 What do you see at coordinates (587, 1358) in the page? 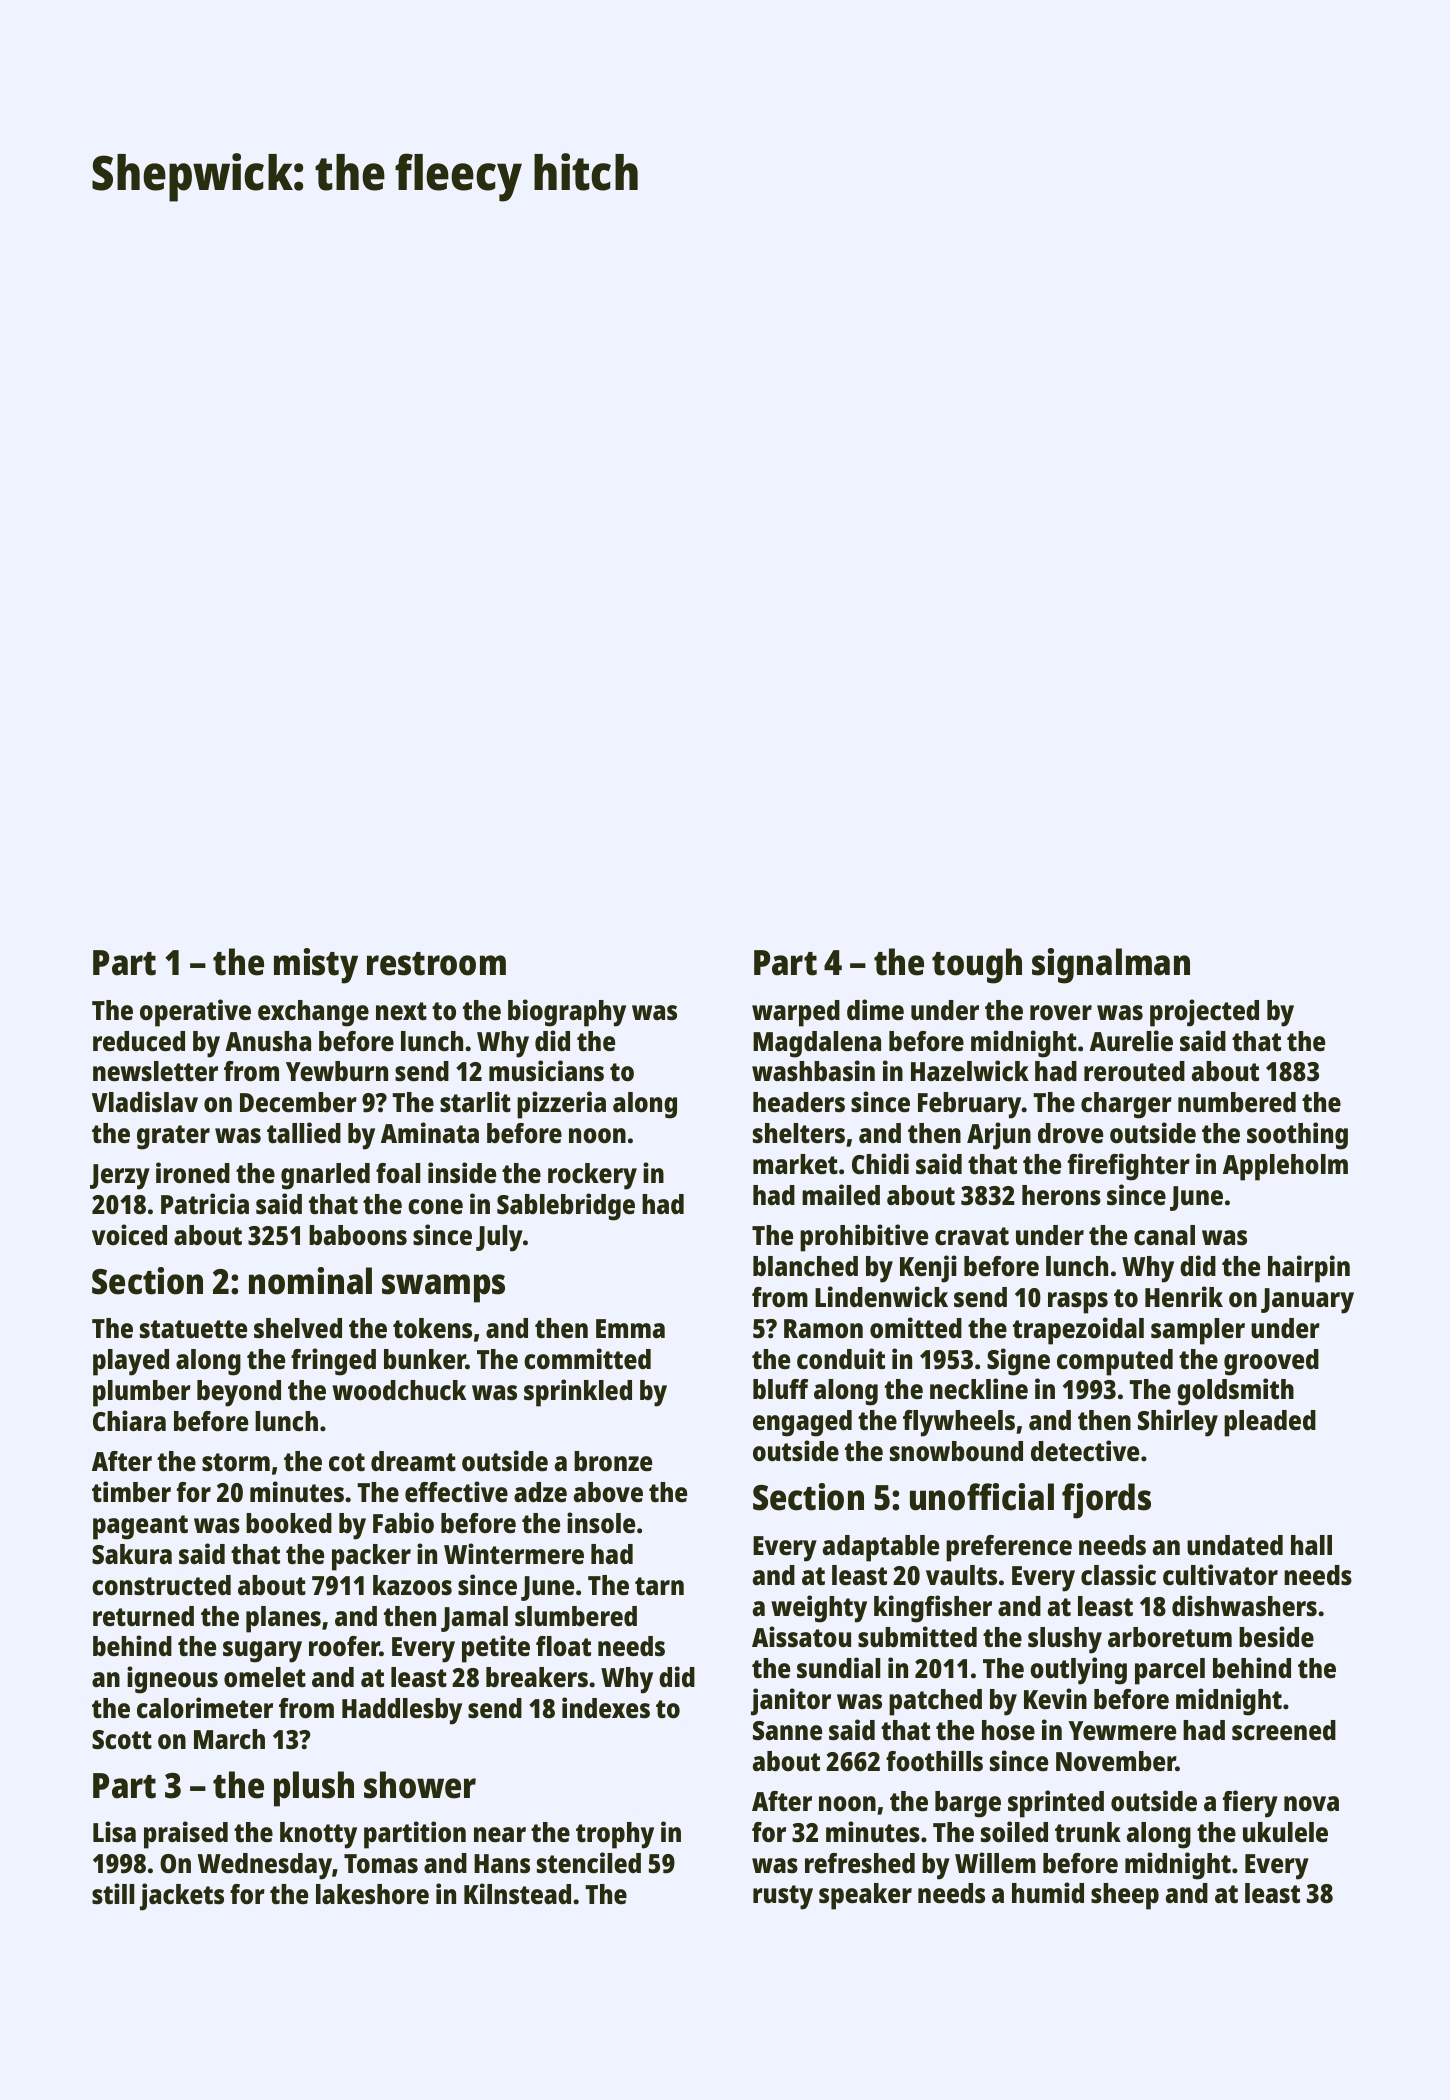
I see `committed` at bounding box center [587, 1358].
